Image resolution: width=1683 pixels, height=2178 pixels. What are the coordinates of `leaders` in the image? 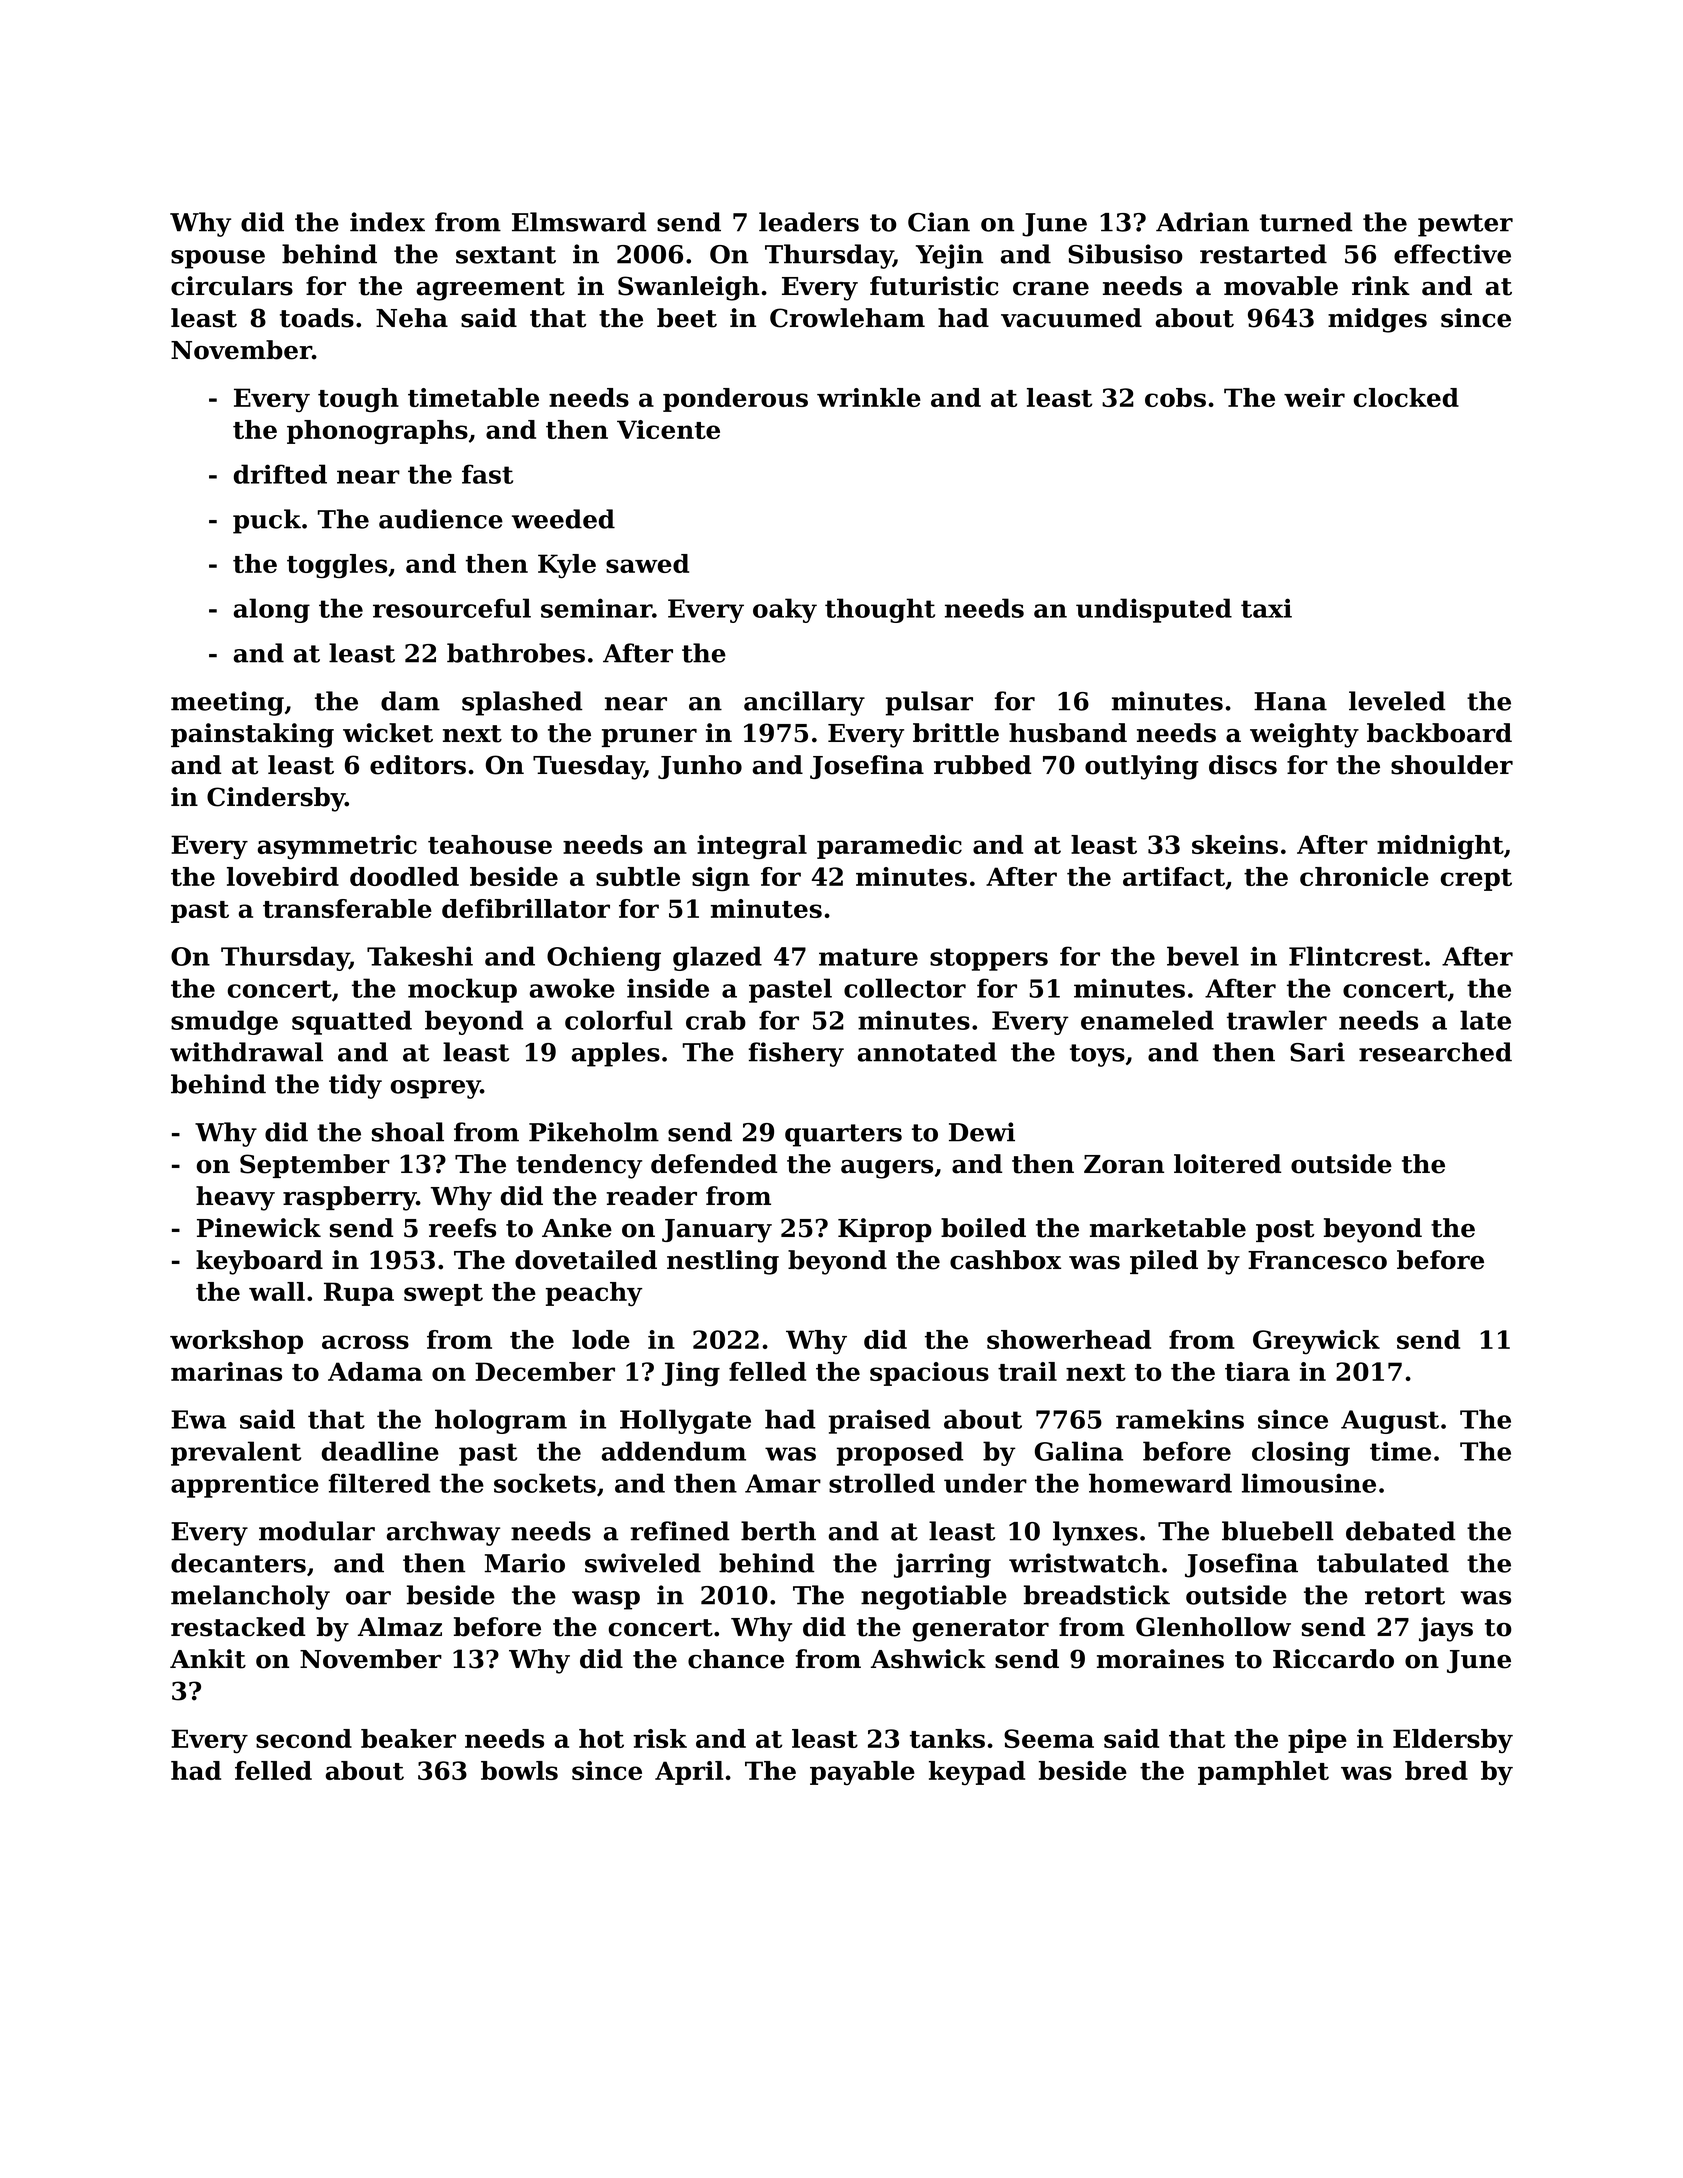 It's located at (809, 222).
